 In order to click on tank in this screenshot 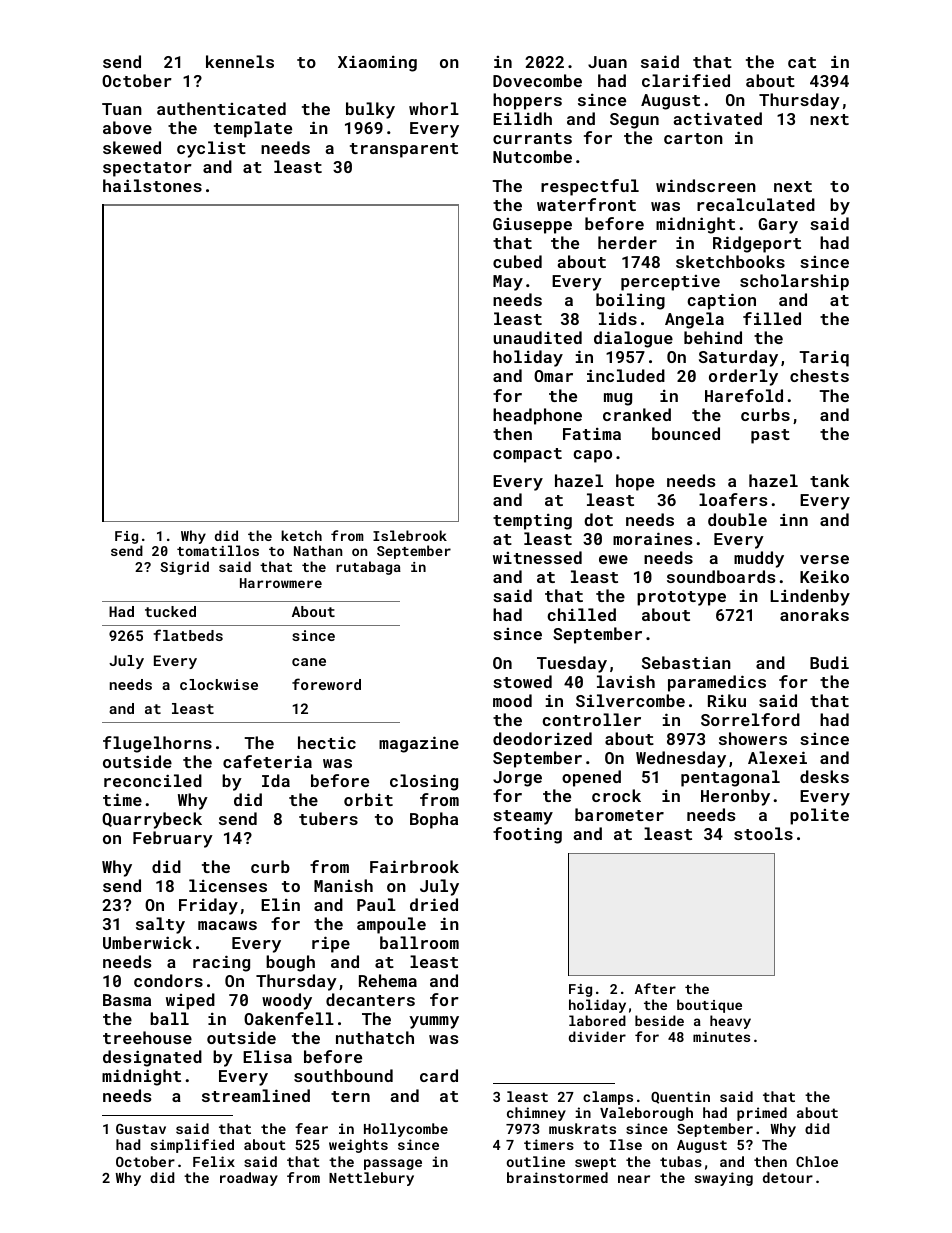, I will do `click(829, 480)`.
